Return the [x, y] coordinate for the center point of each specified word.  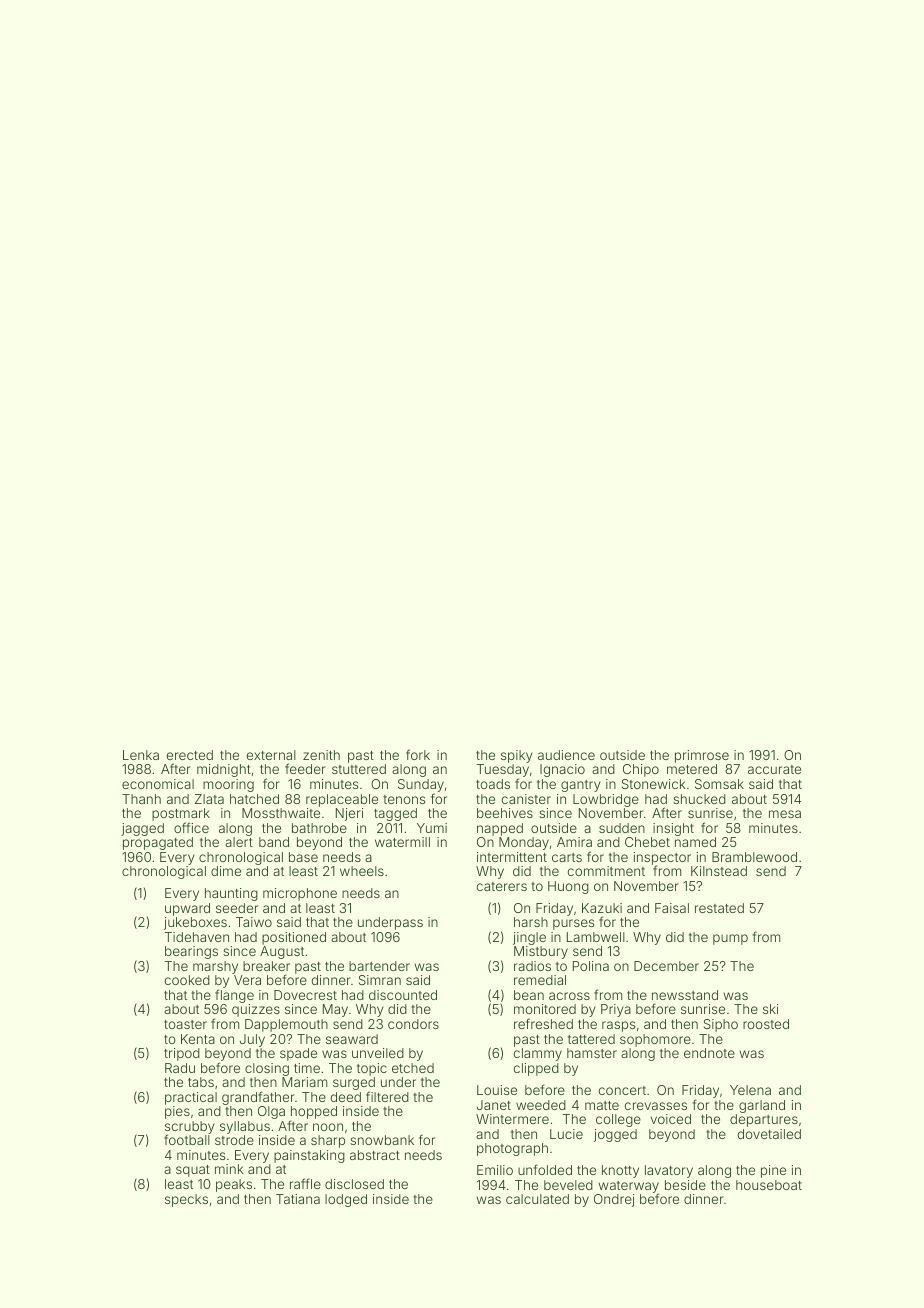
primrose [702, 756]
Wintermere [512, 1119]
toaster [185, 1024]
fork [418, 754]
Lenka [141, 755]
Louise [497, 1090]
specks [186, 1200]
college [618, 1120]
